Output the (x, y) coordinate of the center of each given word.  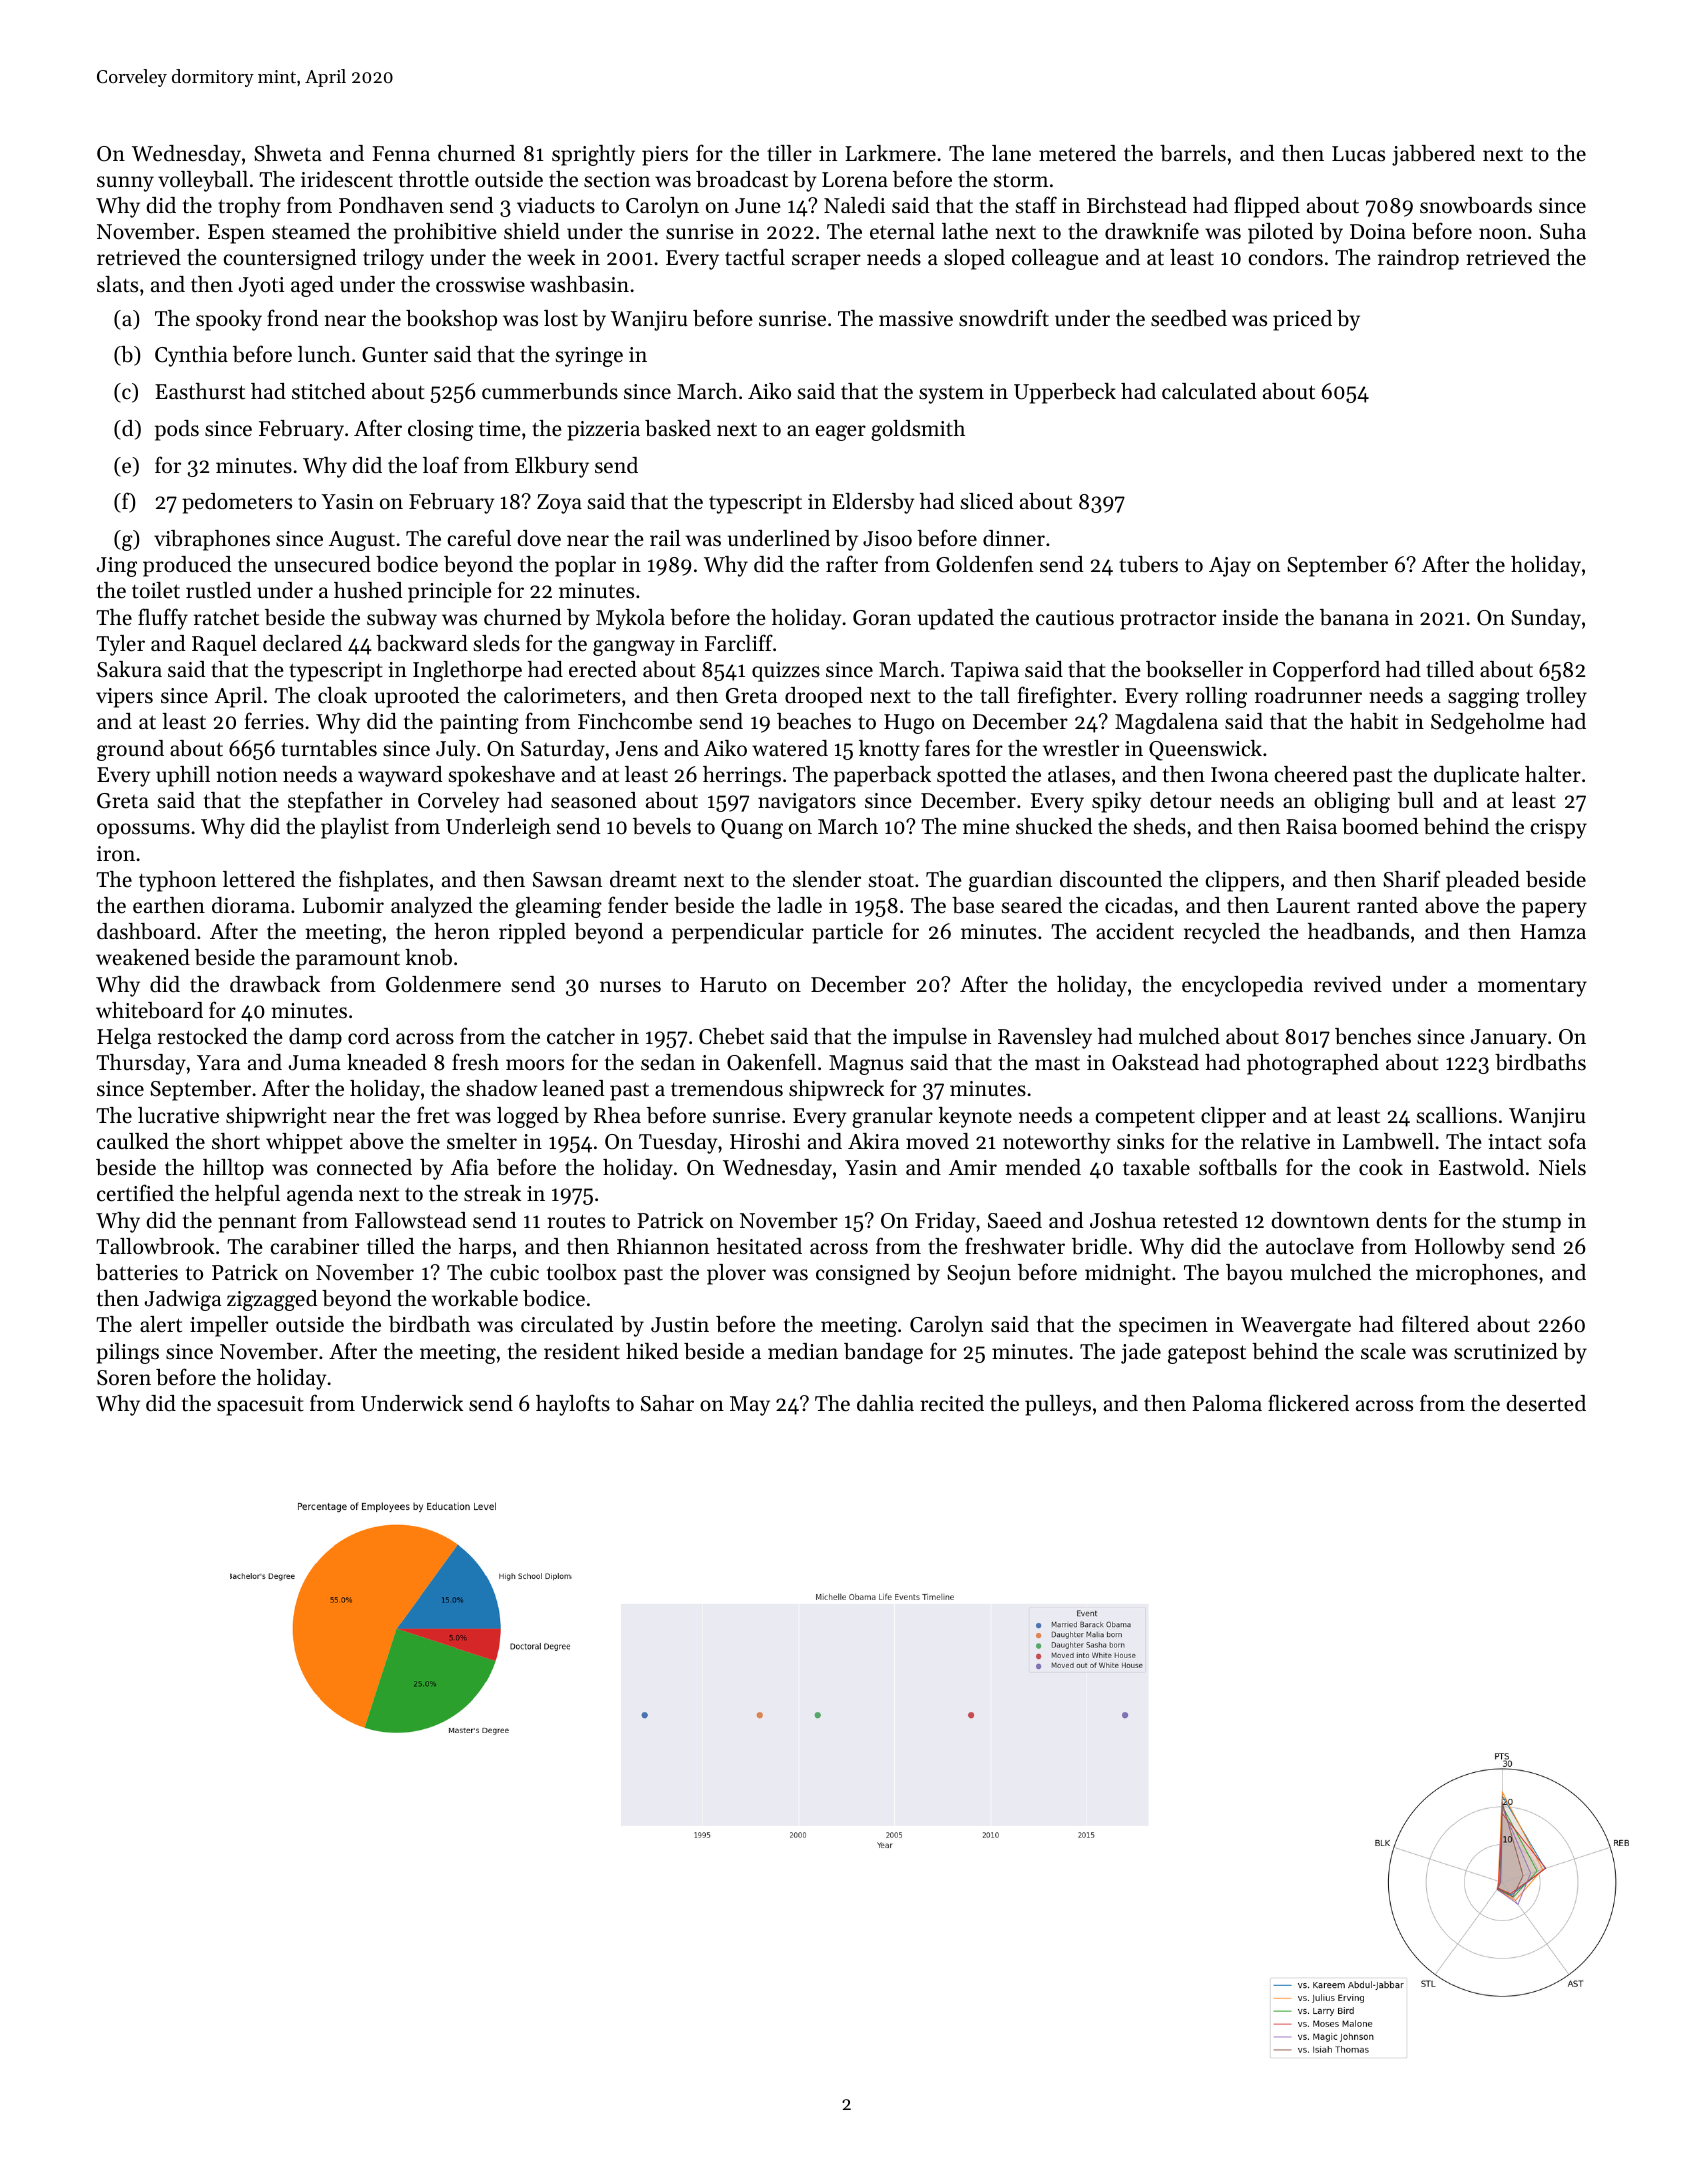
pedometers (237, 503)
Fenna (401, 154)
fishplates (383, 881)
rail (665, 538)
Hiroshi (765, 1141)
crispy (1559, 829)
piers (665, 156)
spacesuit (260, 1406)
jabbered (1433, 155)
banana (1354, 617)
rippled (532, 933)
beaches (814, 721)
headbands (1358, 931)
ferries (274, 721)
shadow (501, 1088)
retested (1200, 1220)
